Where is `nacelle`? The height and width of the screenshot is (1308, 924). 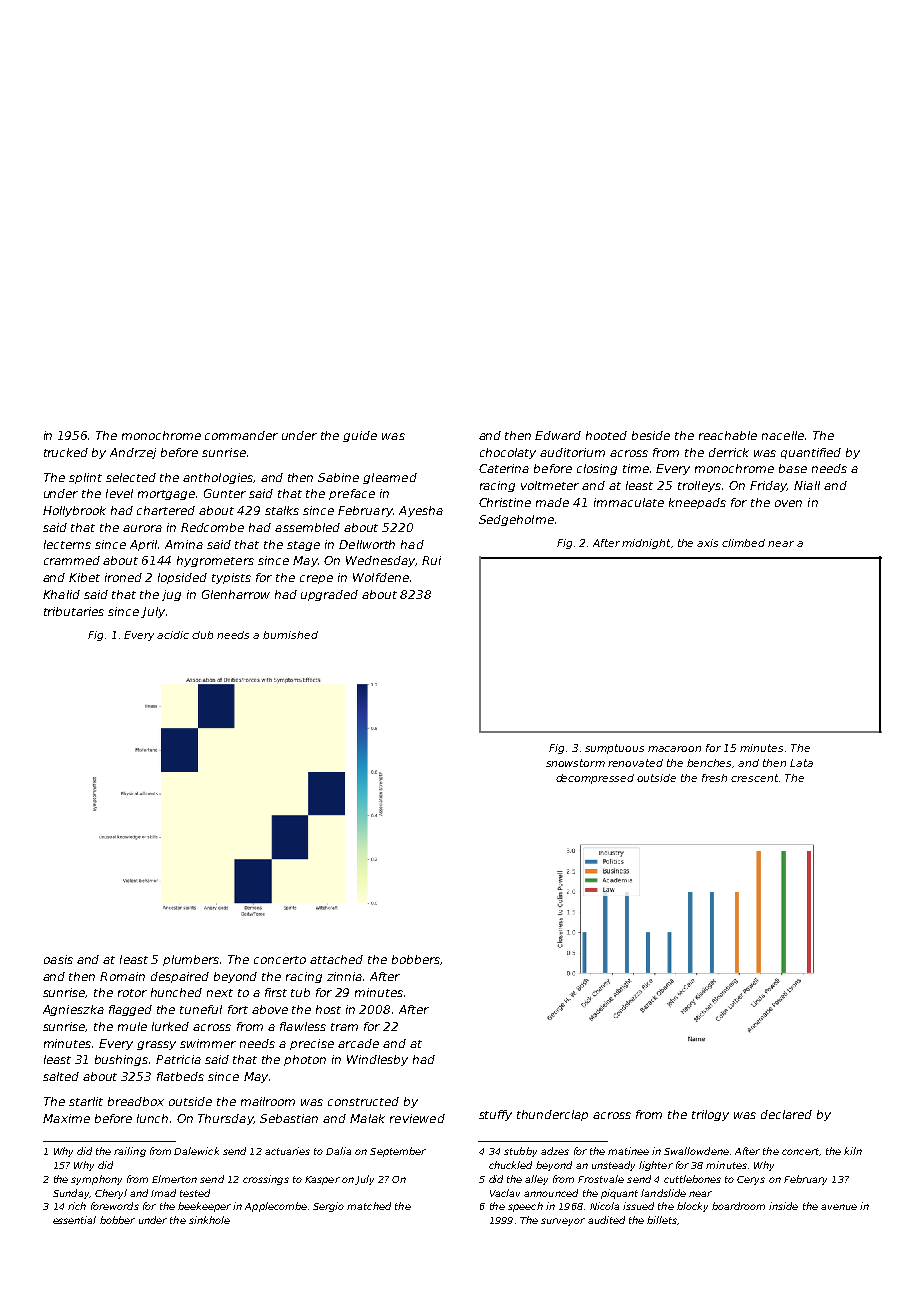
nacelle is located at coordinates (783, 435).
